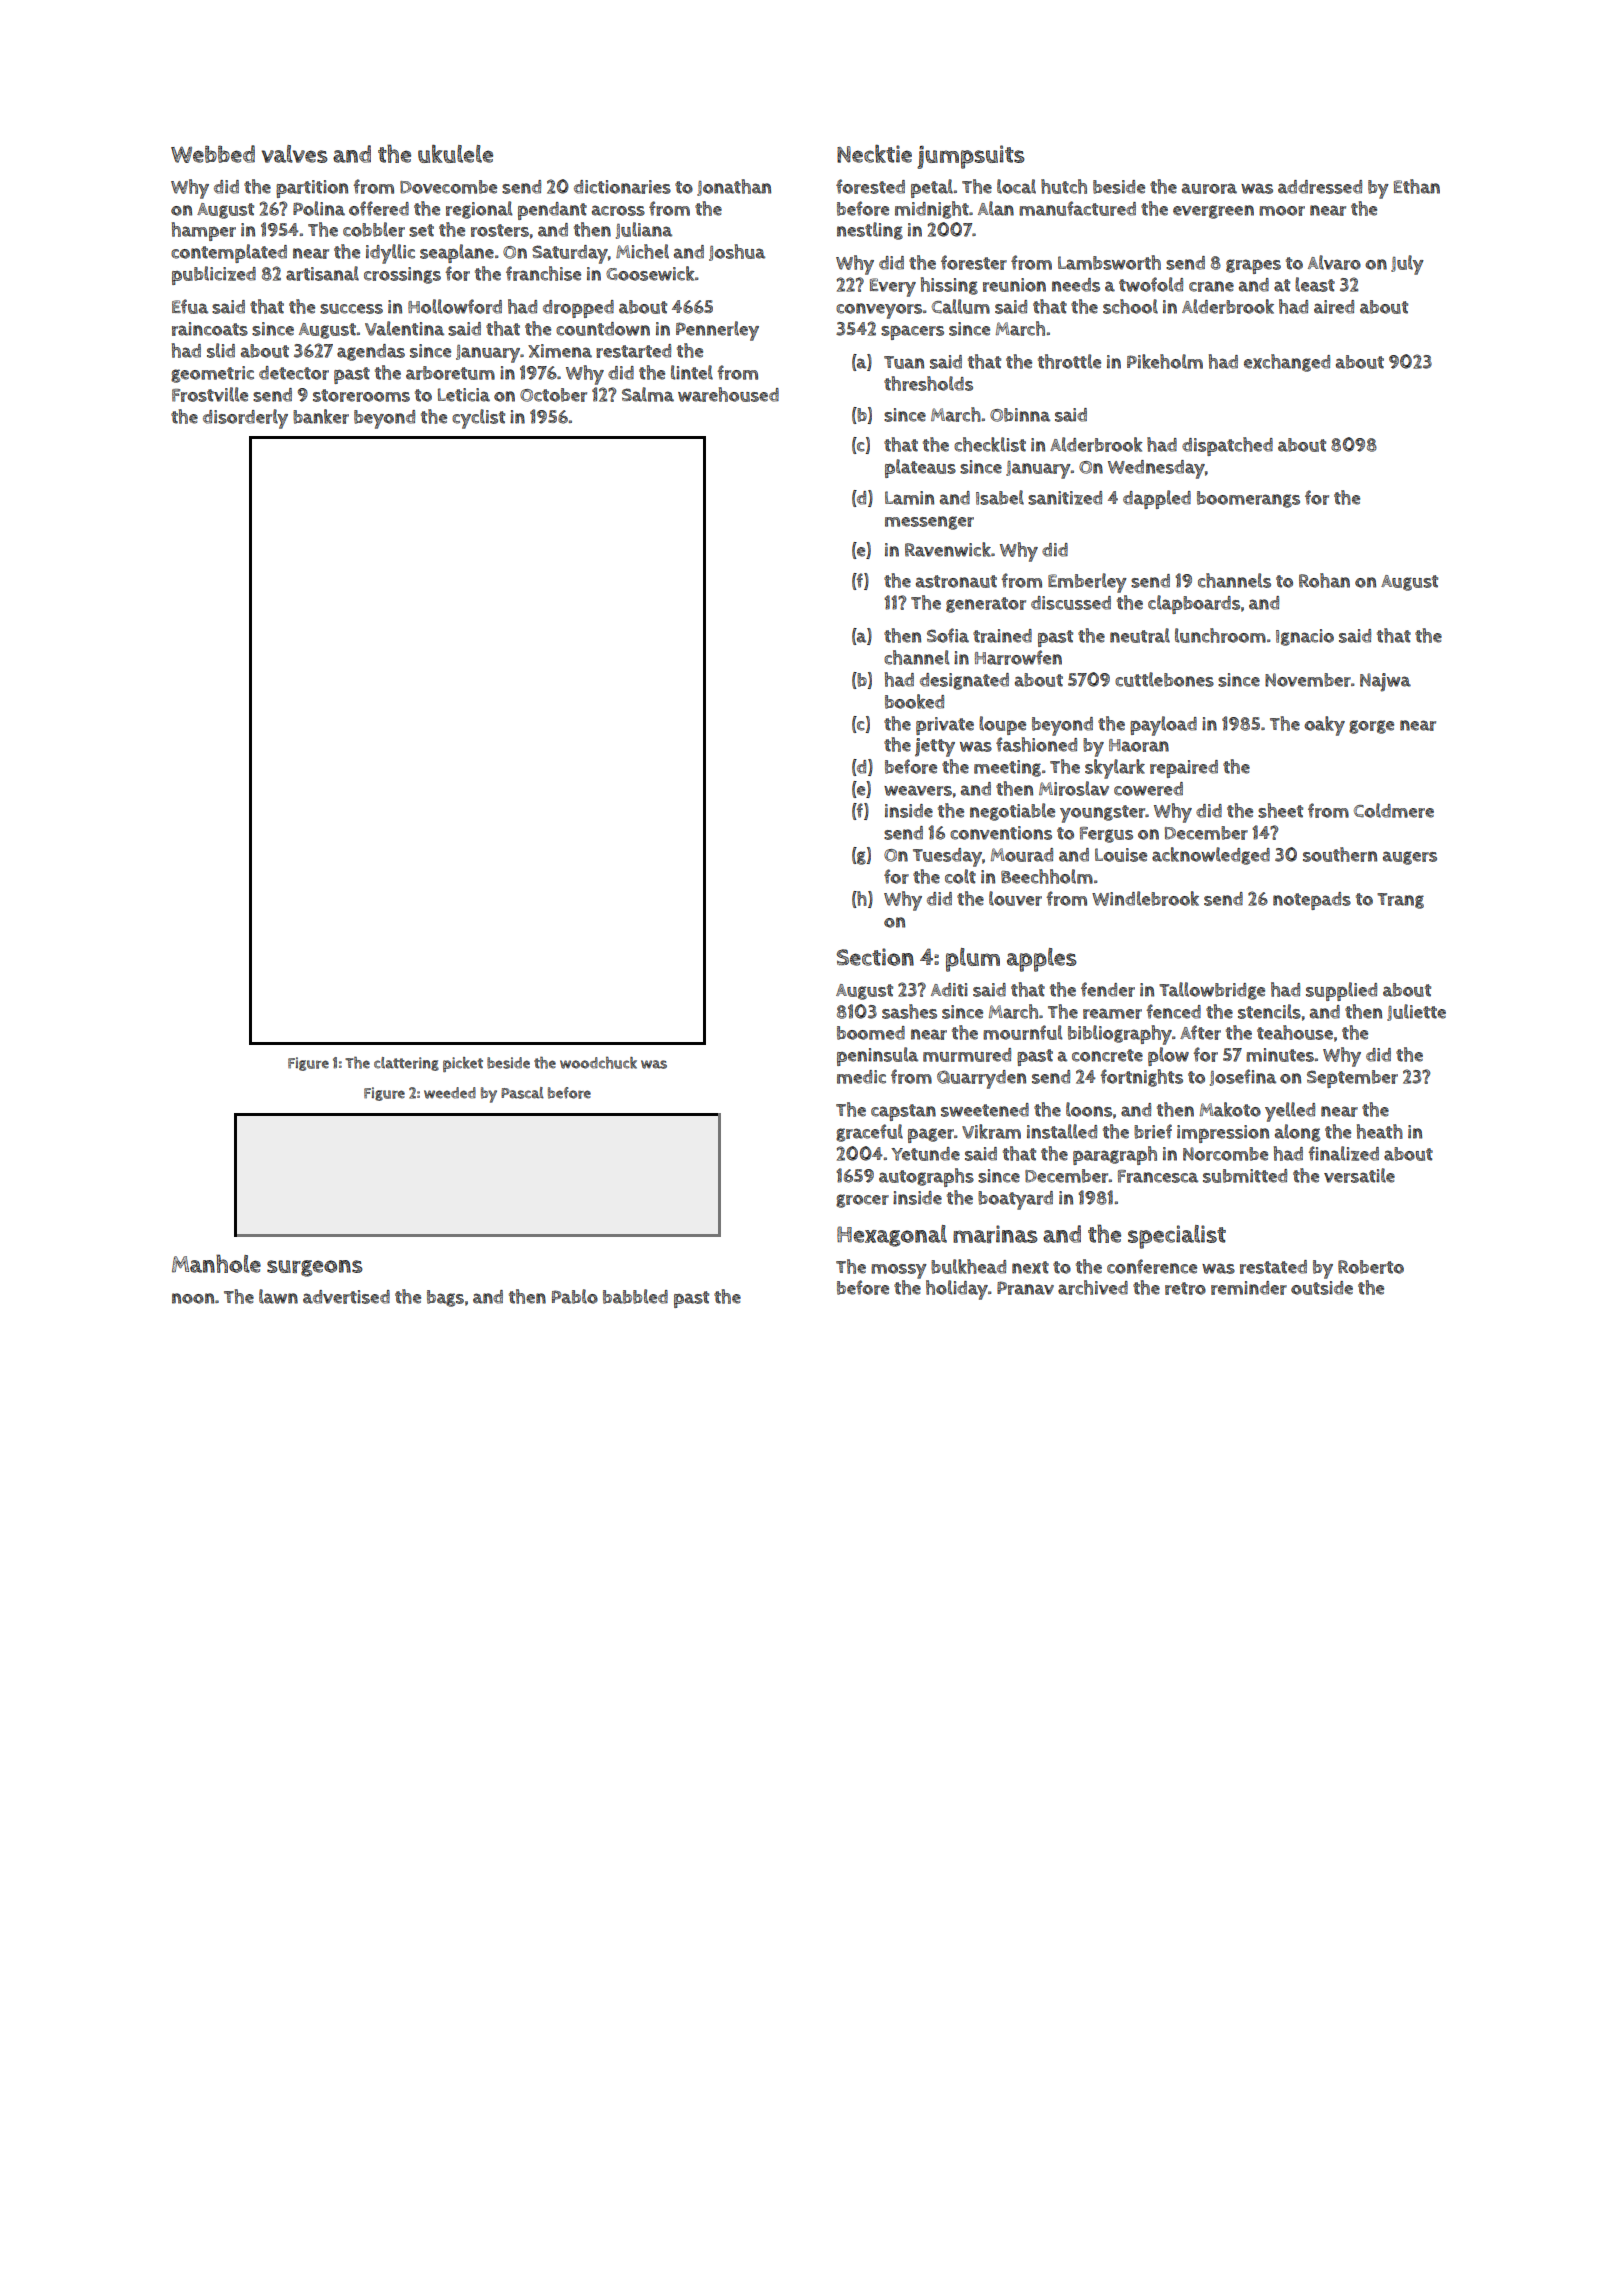 The height and width of the screenshot is (2292, 1620). Describe the element at coordinates (245, 419) in the screenshot. I see `disorderly` at that location.
